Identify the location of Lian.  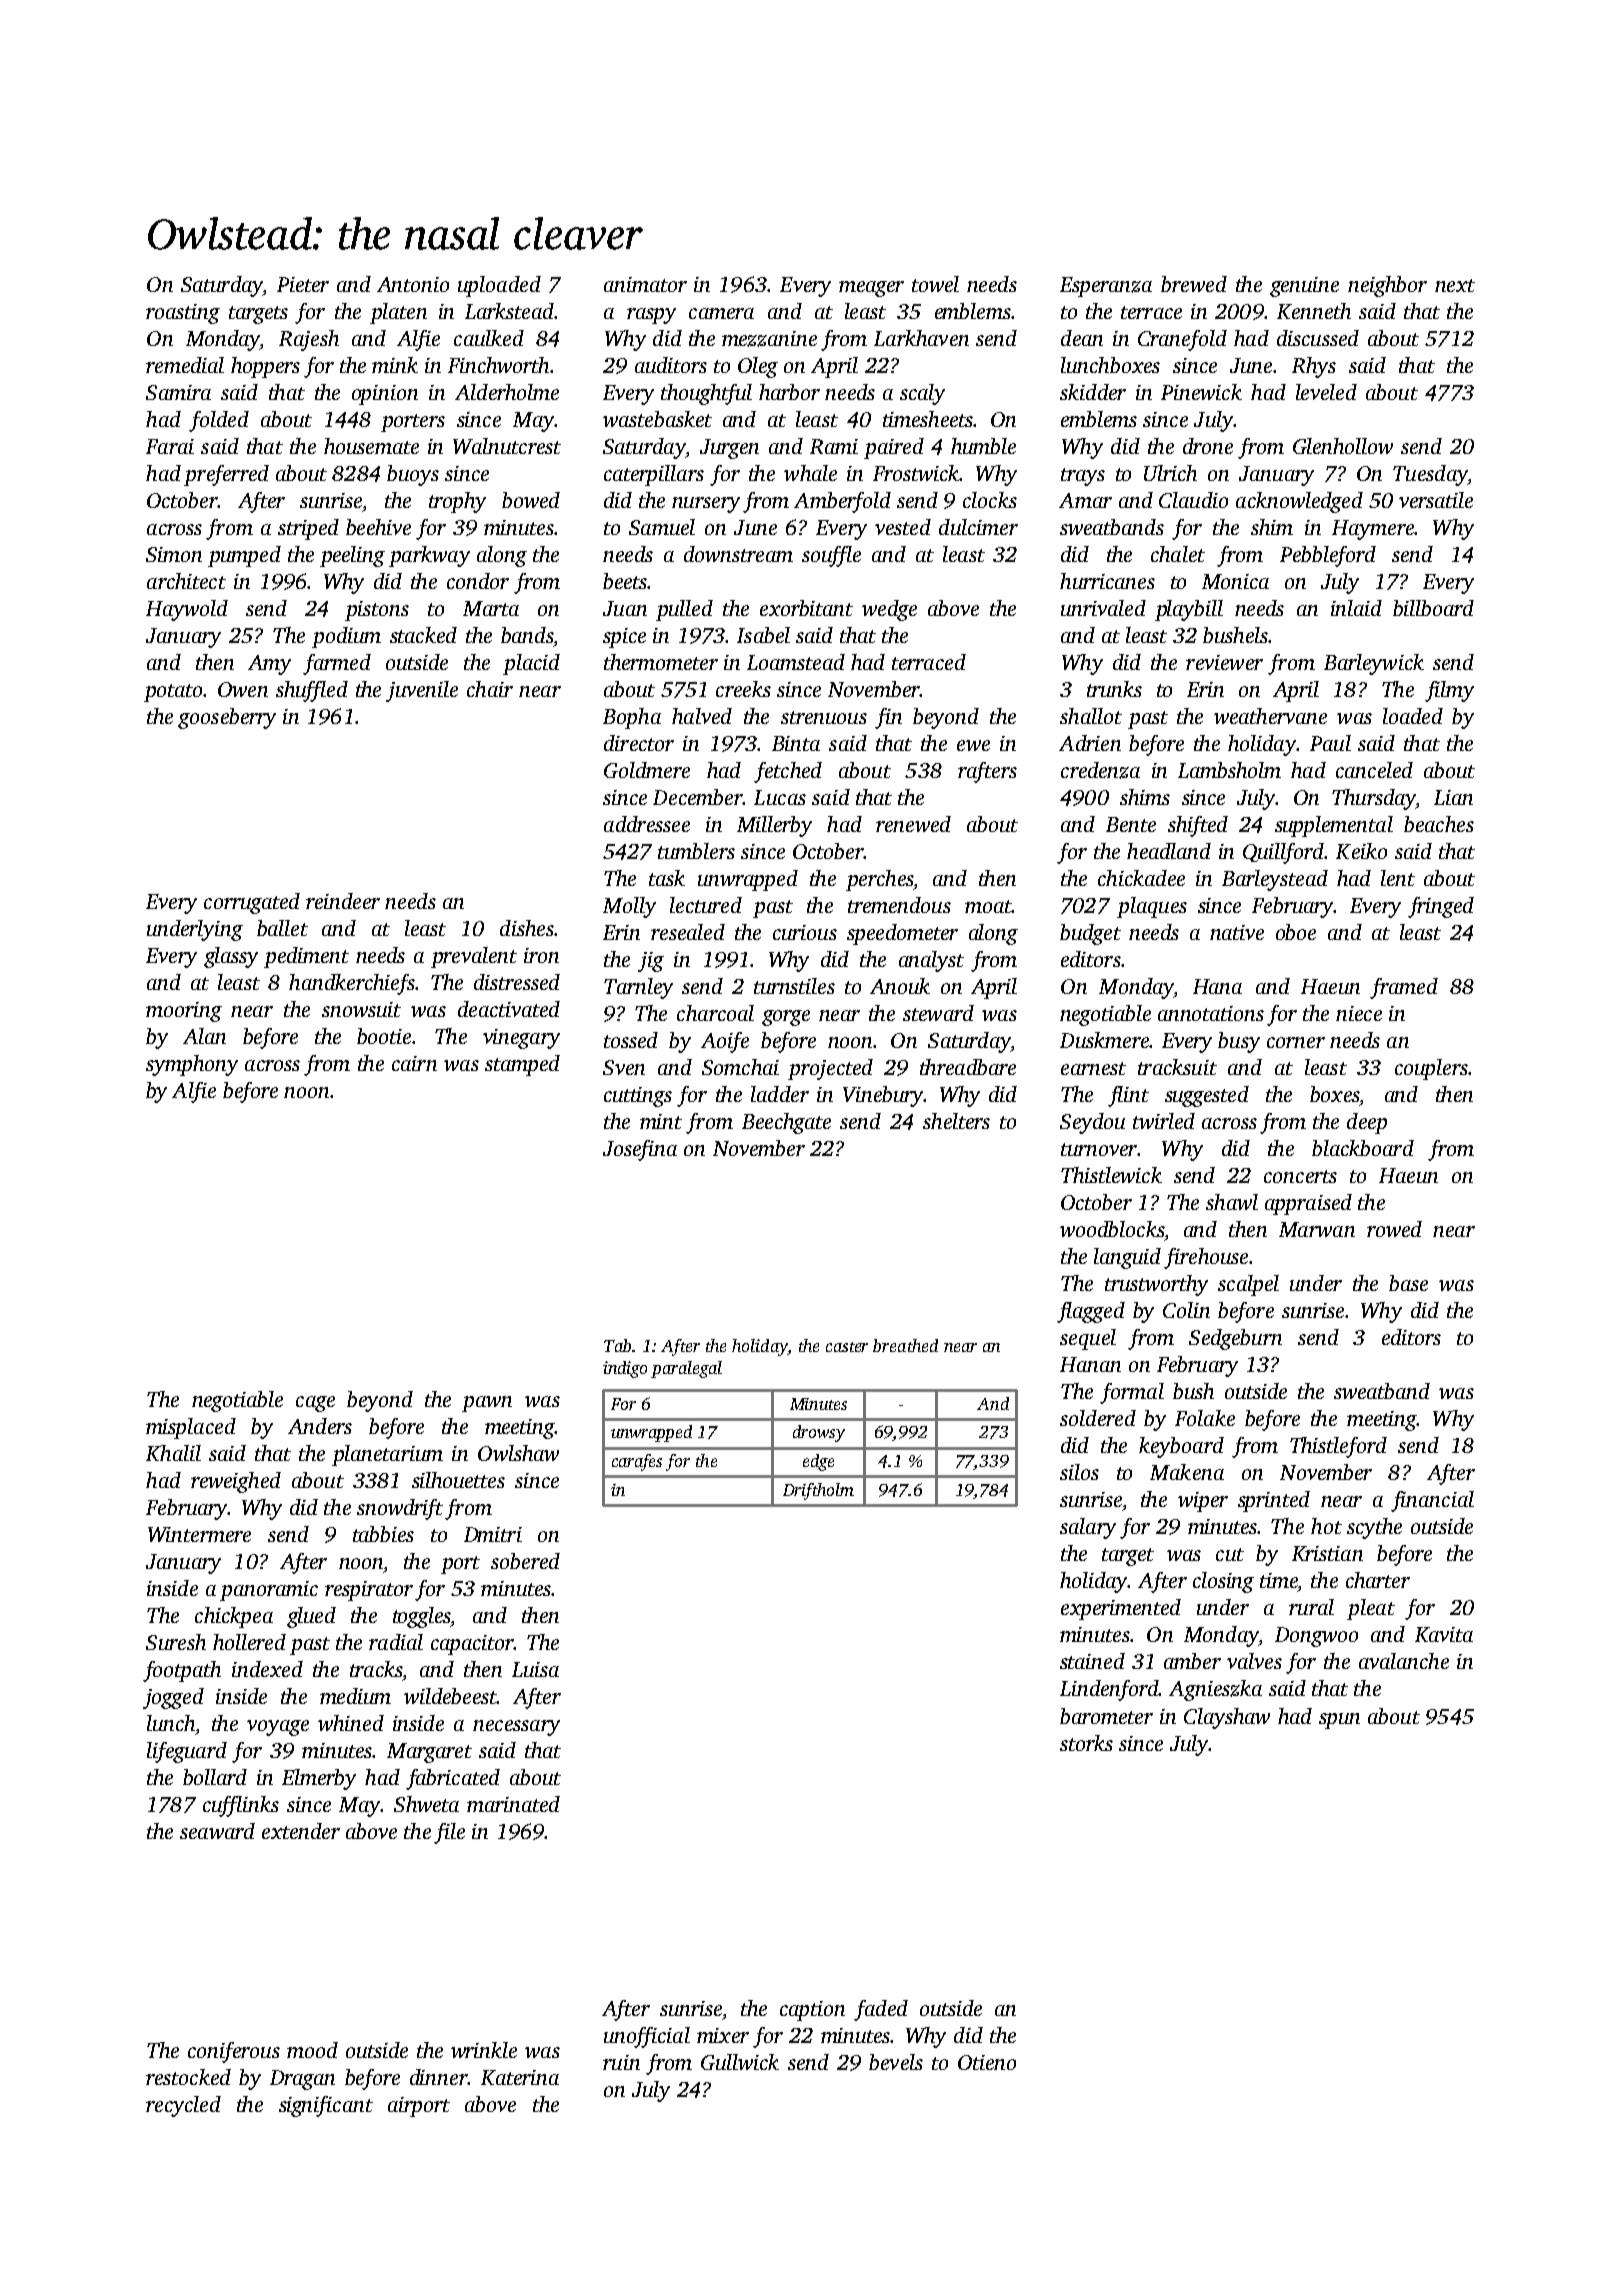
(1453, 797).
